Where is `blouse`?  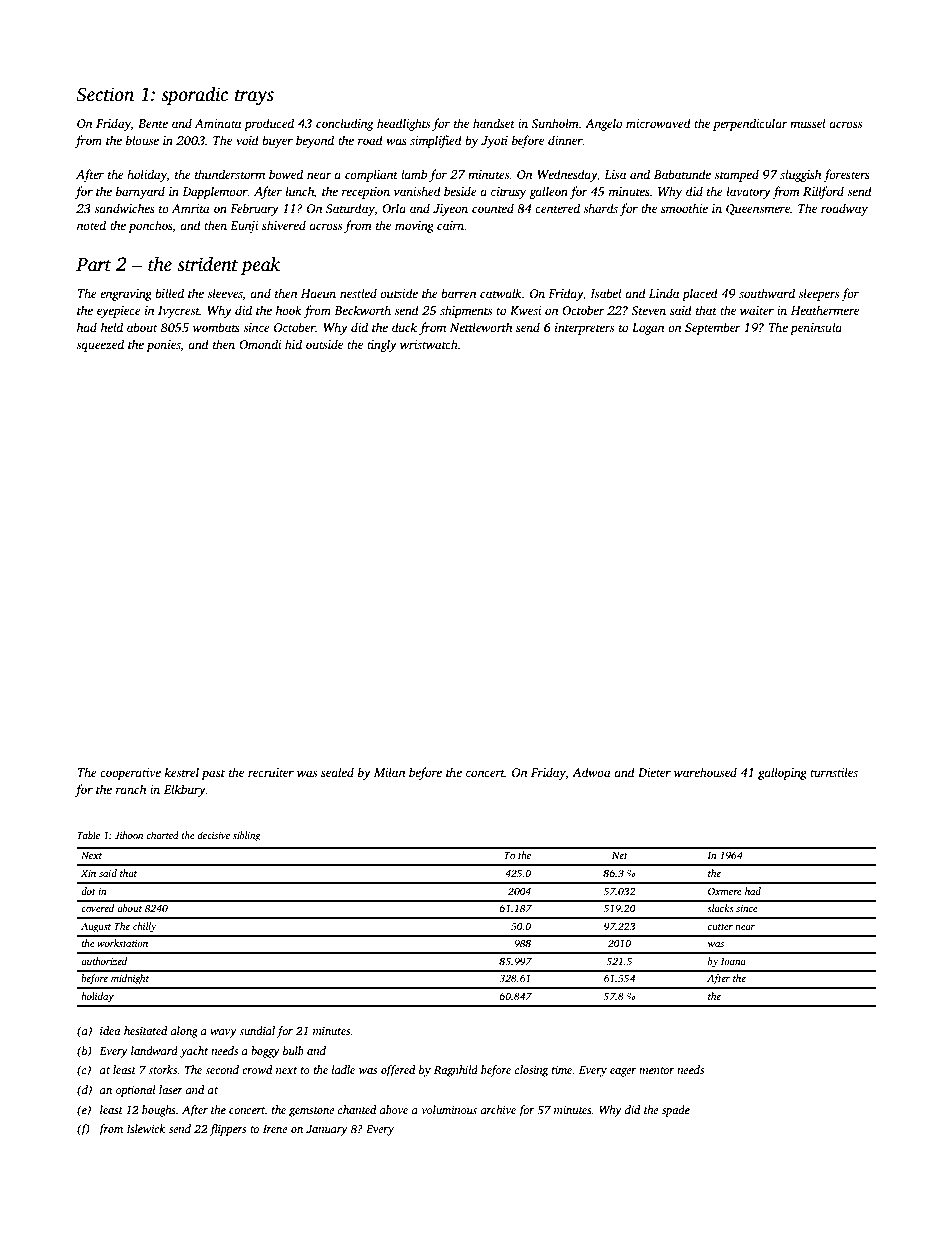 blouse is located at coordinates (142, 140).
